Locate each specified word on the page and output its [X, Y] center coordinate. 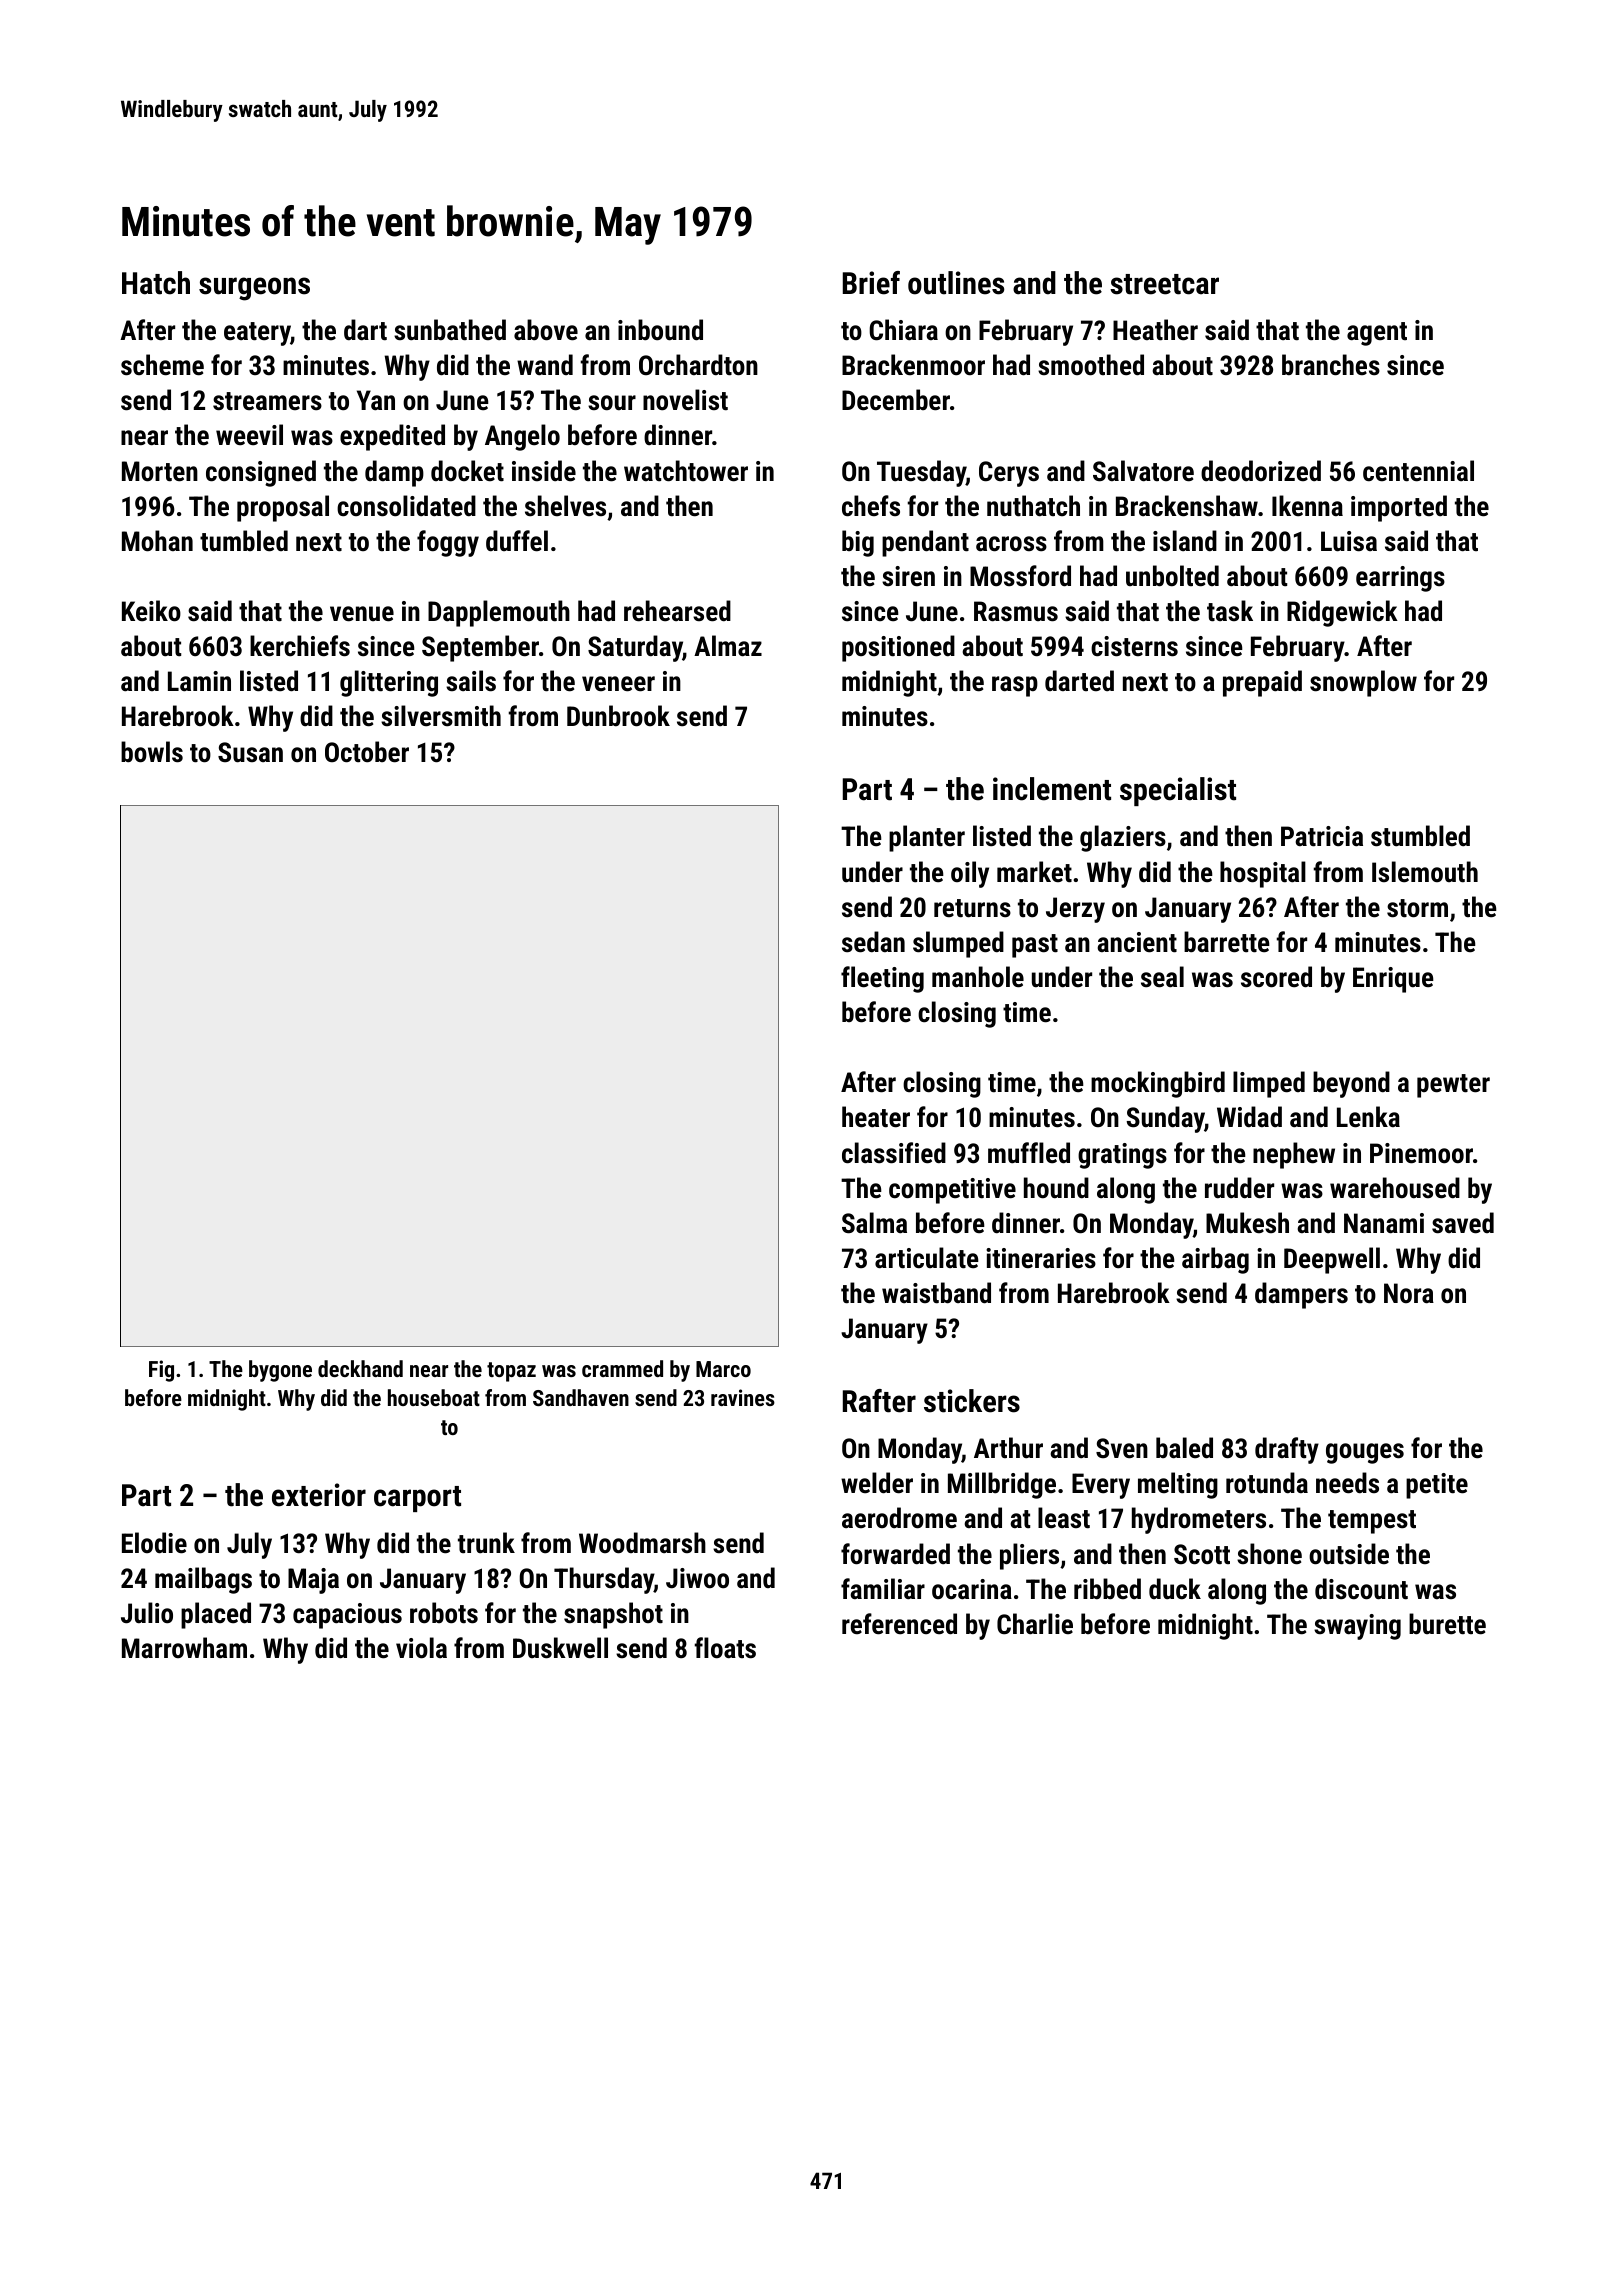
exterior [319, 1495]
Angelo [522, 437]
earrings [1400, 579]
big [858, 543]
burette [1447, 1624]
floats [725, 1648]
